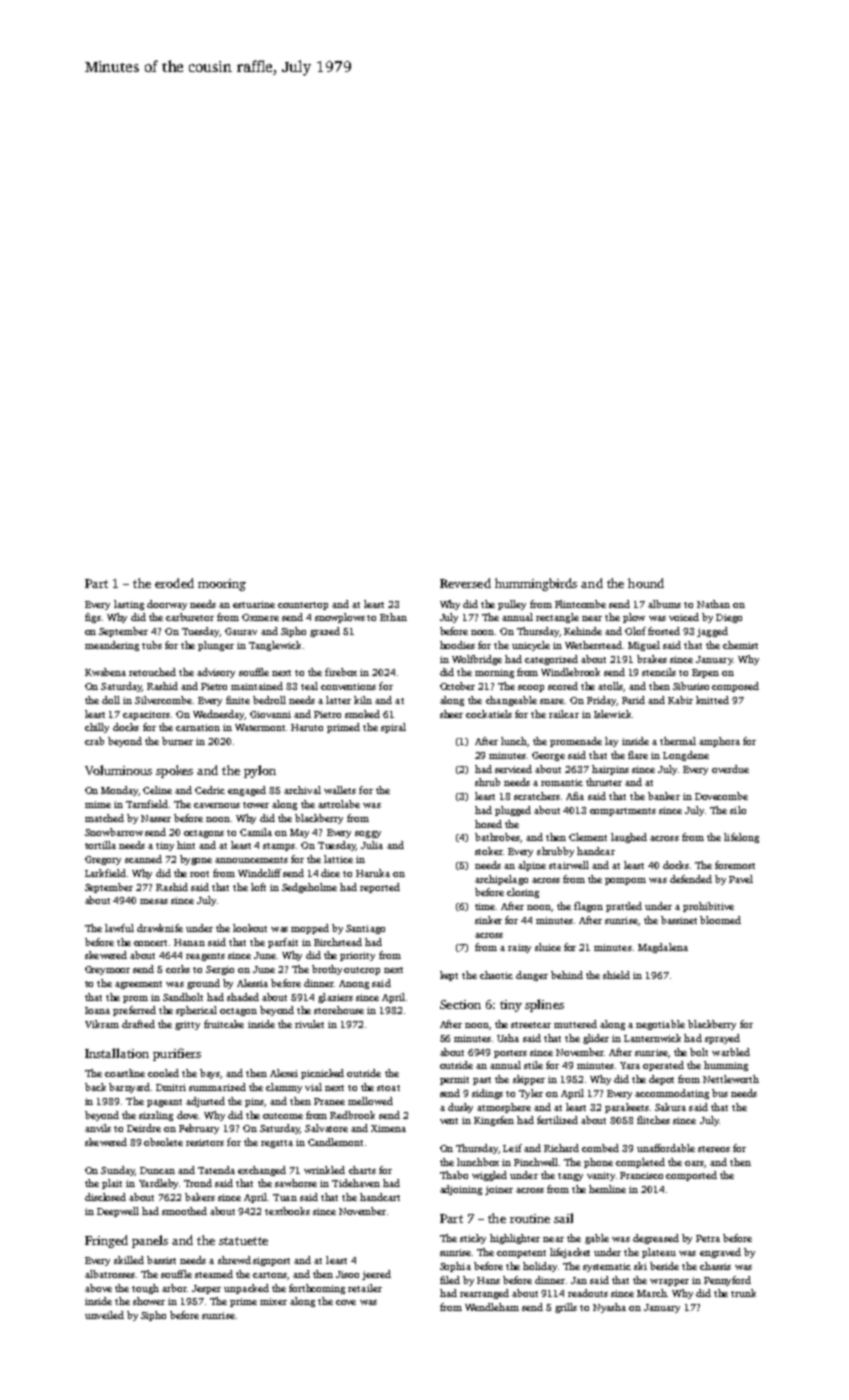 This document has width=849, height=1400. I want to click on above, so click(98, 1288).
